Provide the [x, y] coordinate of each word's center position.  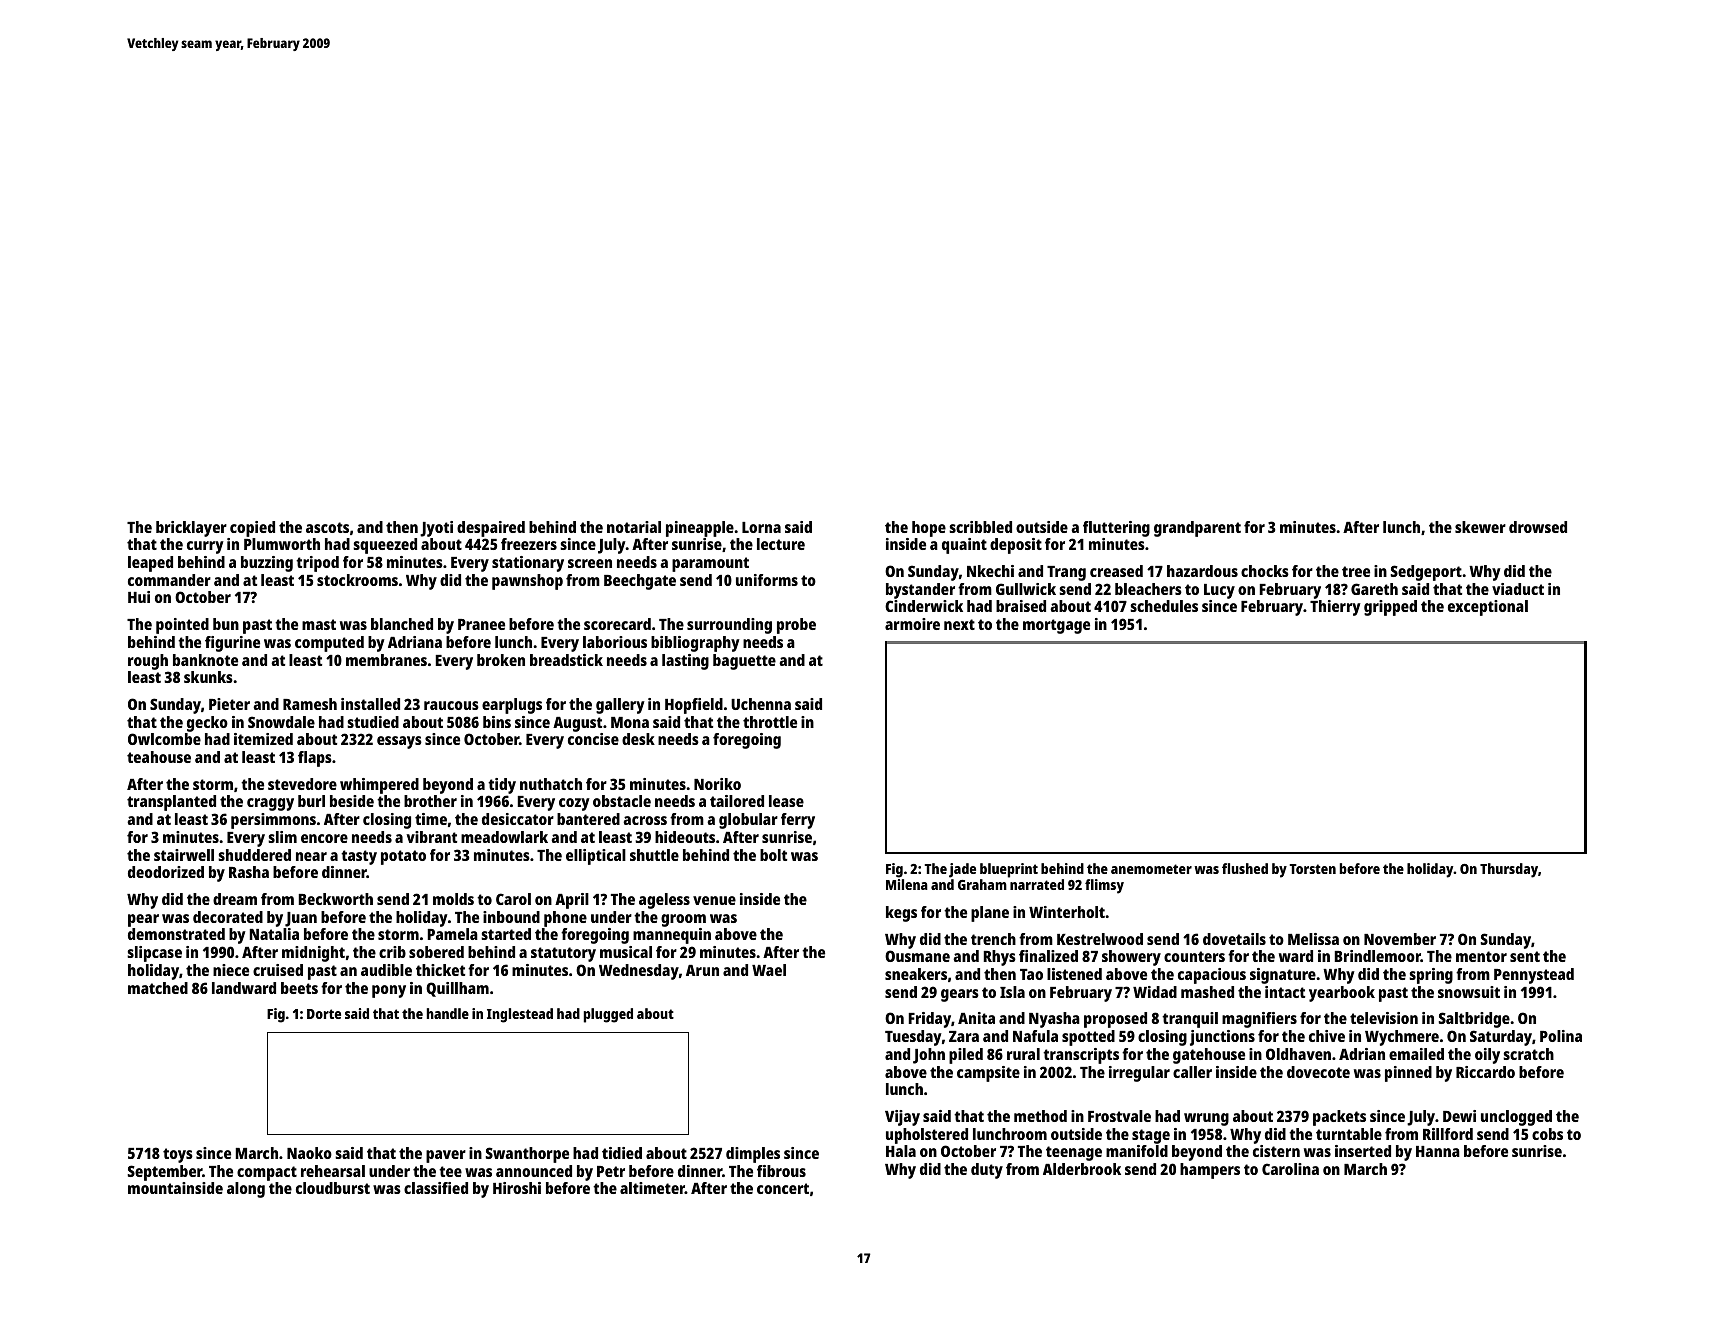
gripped [1390, 608]
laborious [615, 642]
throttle [770, 722]
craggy [270, 804]
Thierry [1335, 608]
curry [205, 547]
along [246, 1190]
